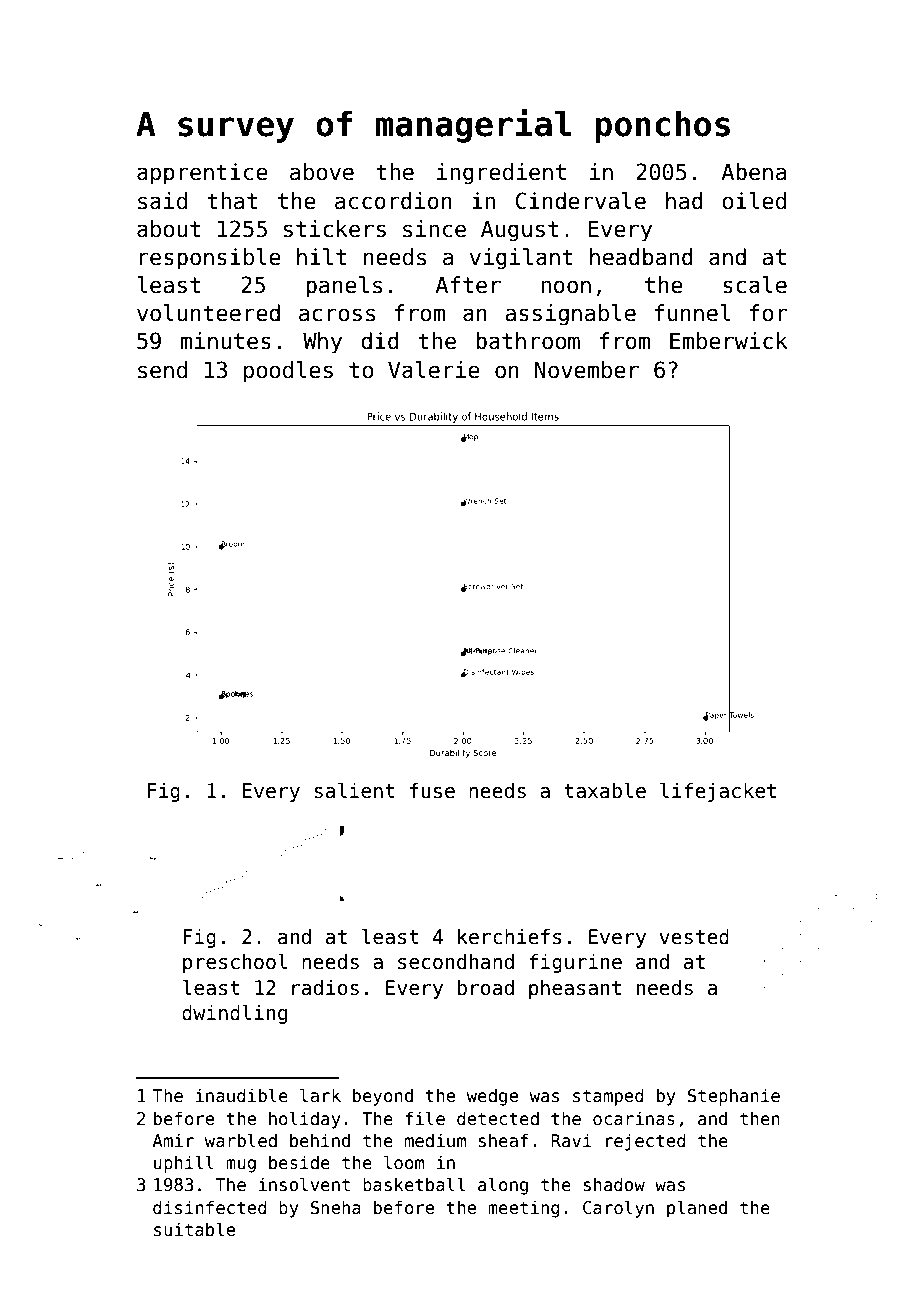  What do you see at coordinates (729, 341) in the screenshot?
I see `Emberwick` at bounding box center [729, 341].
